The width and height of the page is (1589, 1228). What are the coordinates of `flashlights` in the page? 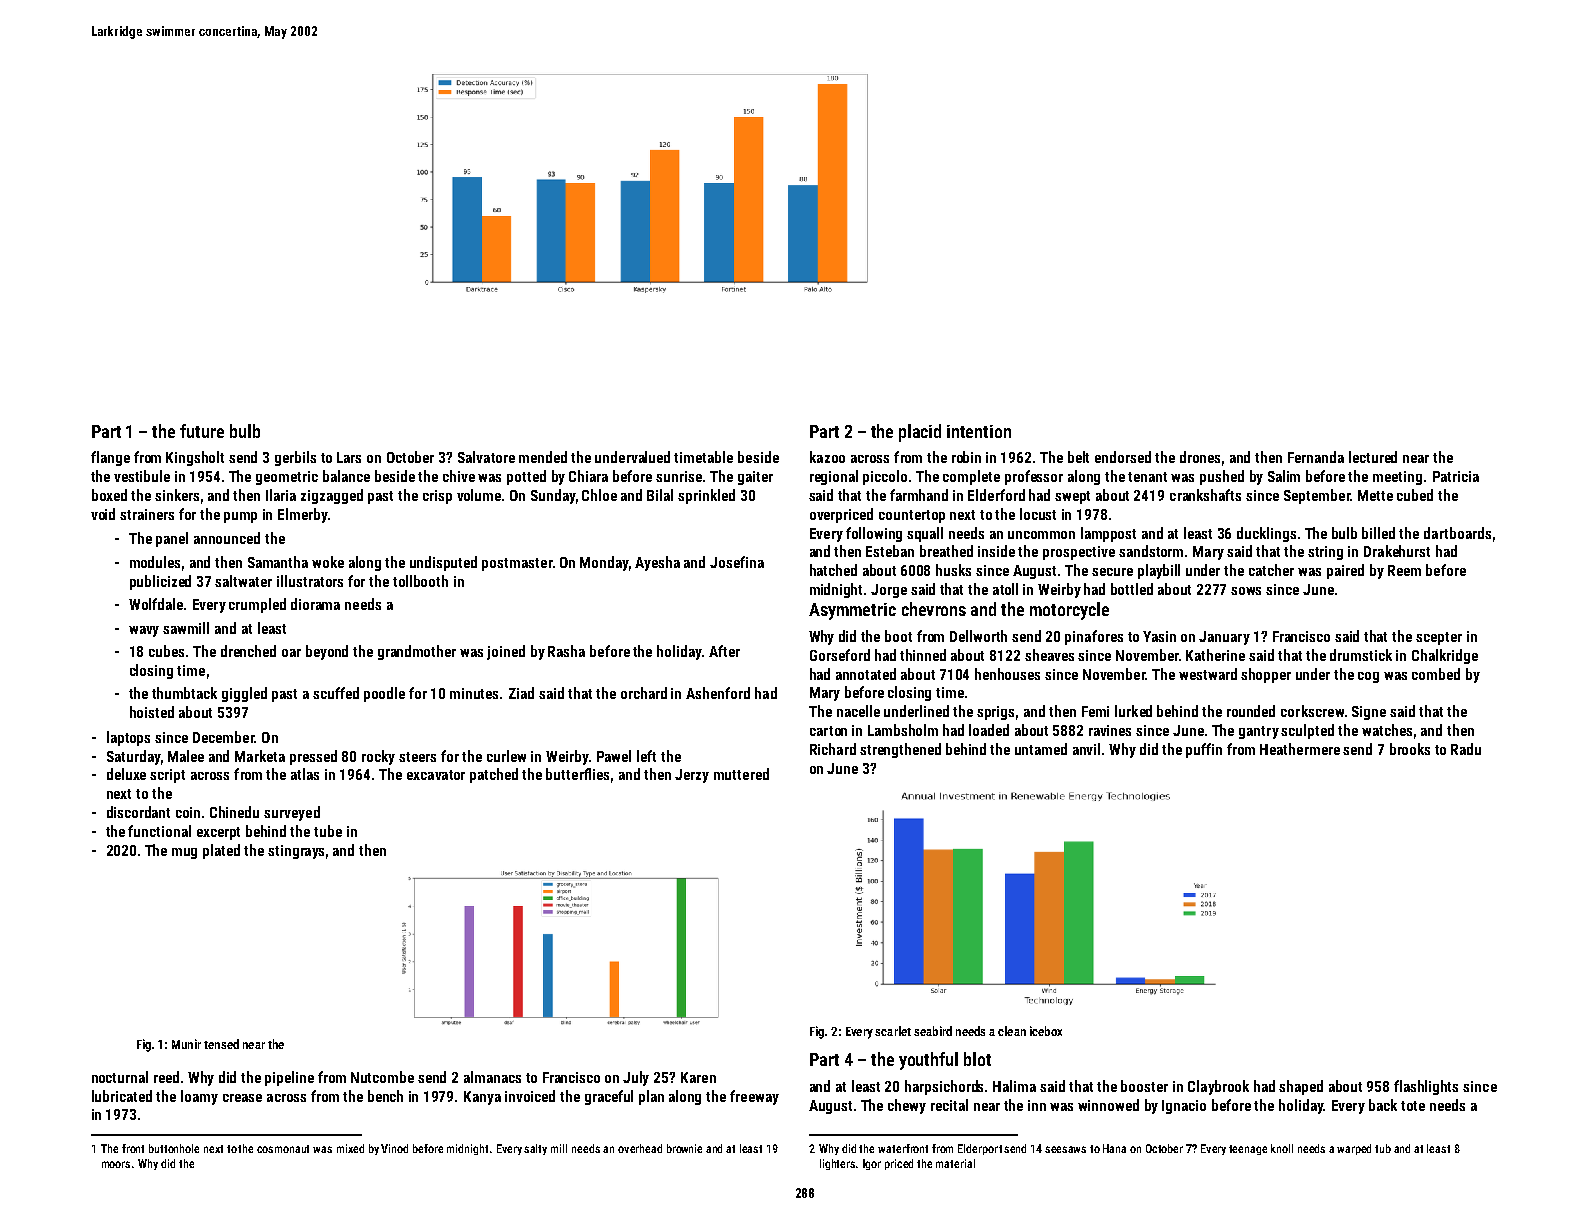 It's located at (1426, 1087).
